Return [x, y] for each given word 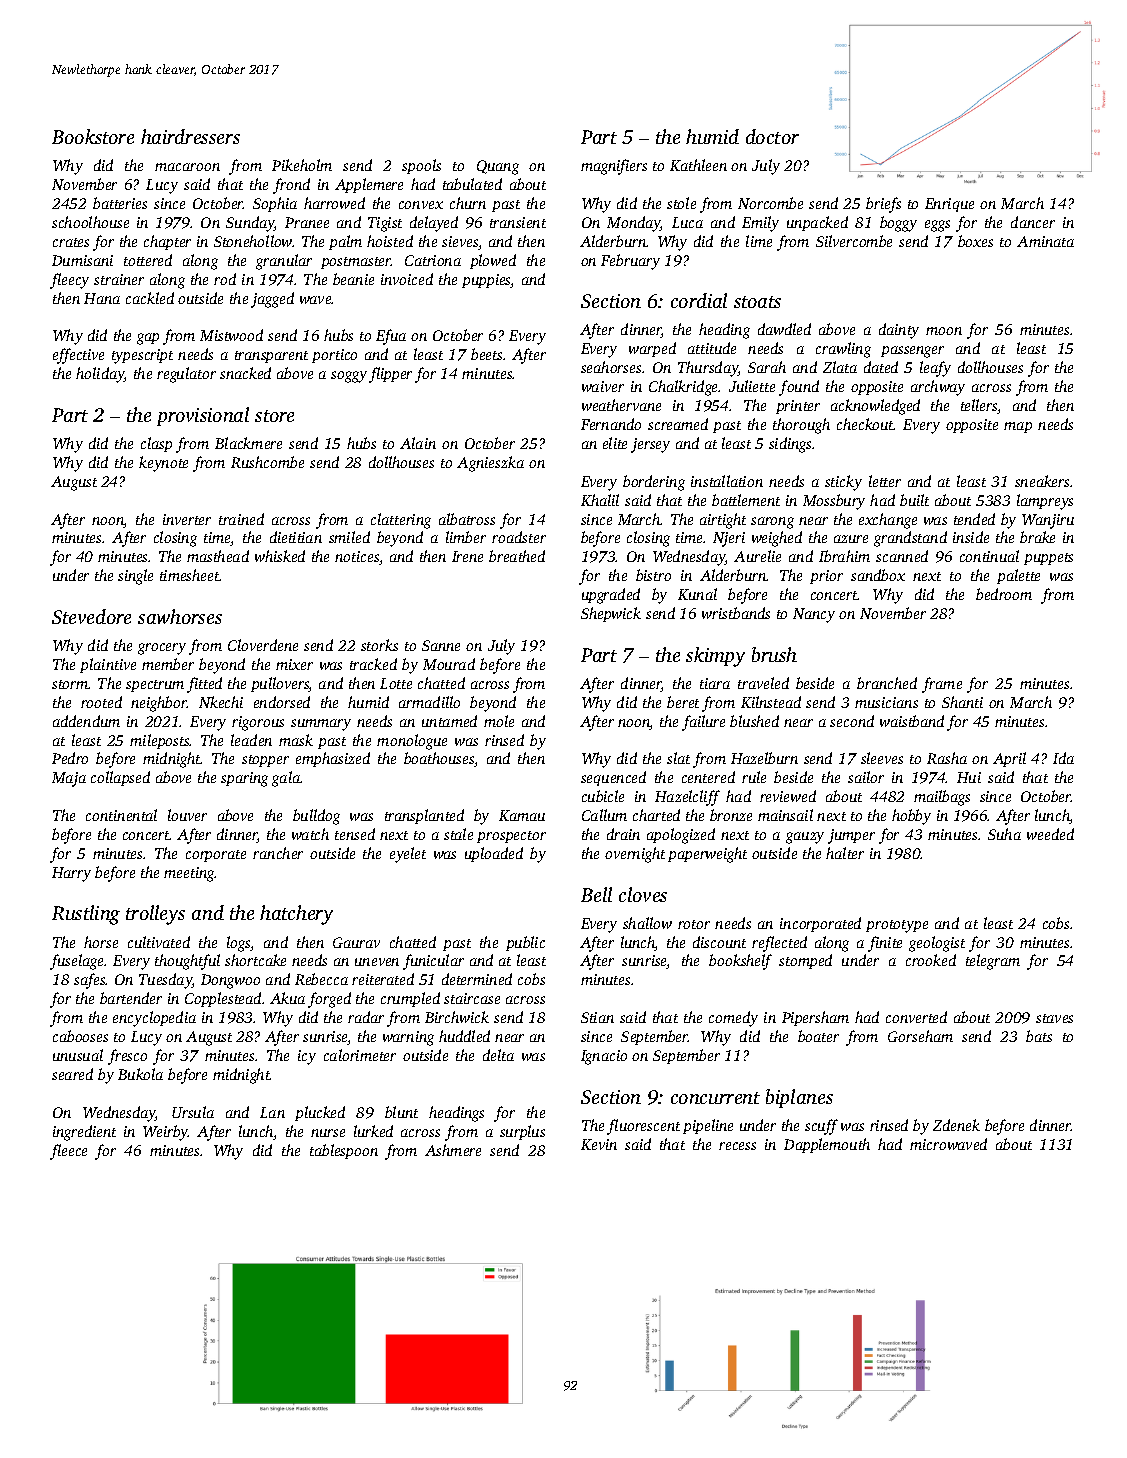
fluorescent [643, 1127]
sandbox [878, 575]
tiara [715, 683]
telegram [993, 962]
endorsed [282, 702]
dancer [1033, 222]
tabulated [472, 184]
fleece [68, 1152]
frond [291, 186]
